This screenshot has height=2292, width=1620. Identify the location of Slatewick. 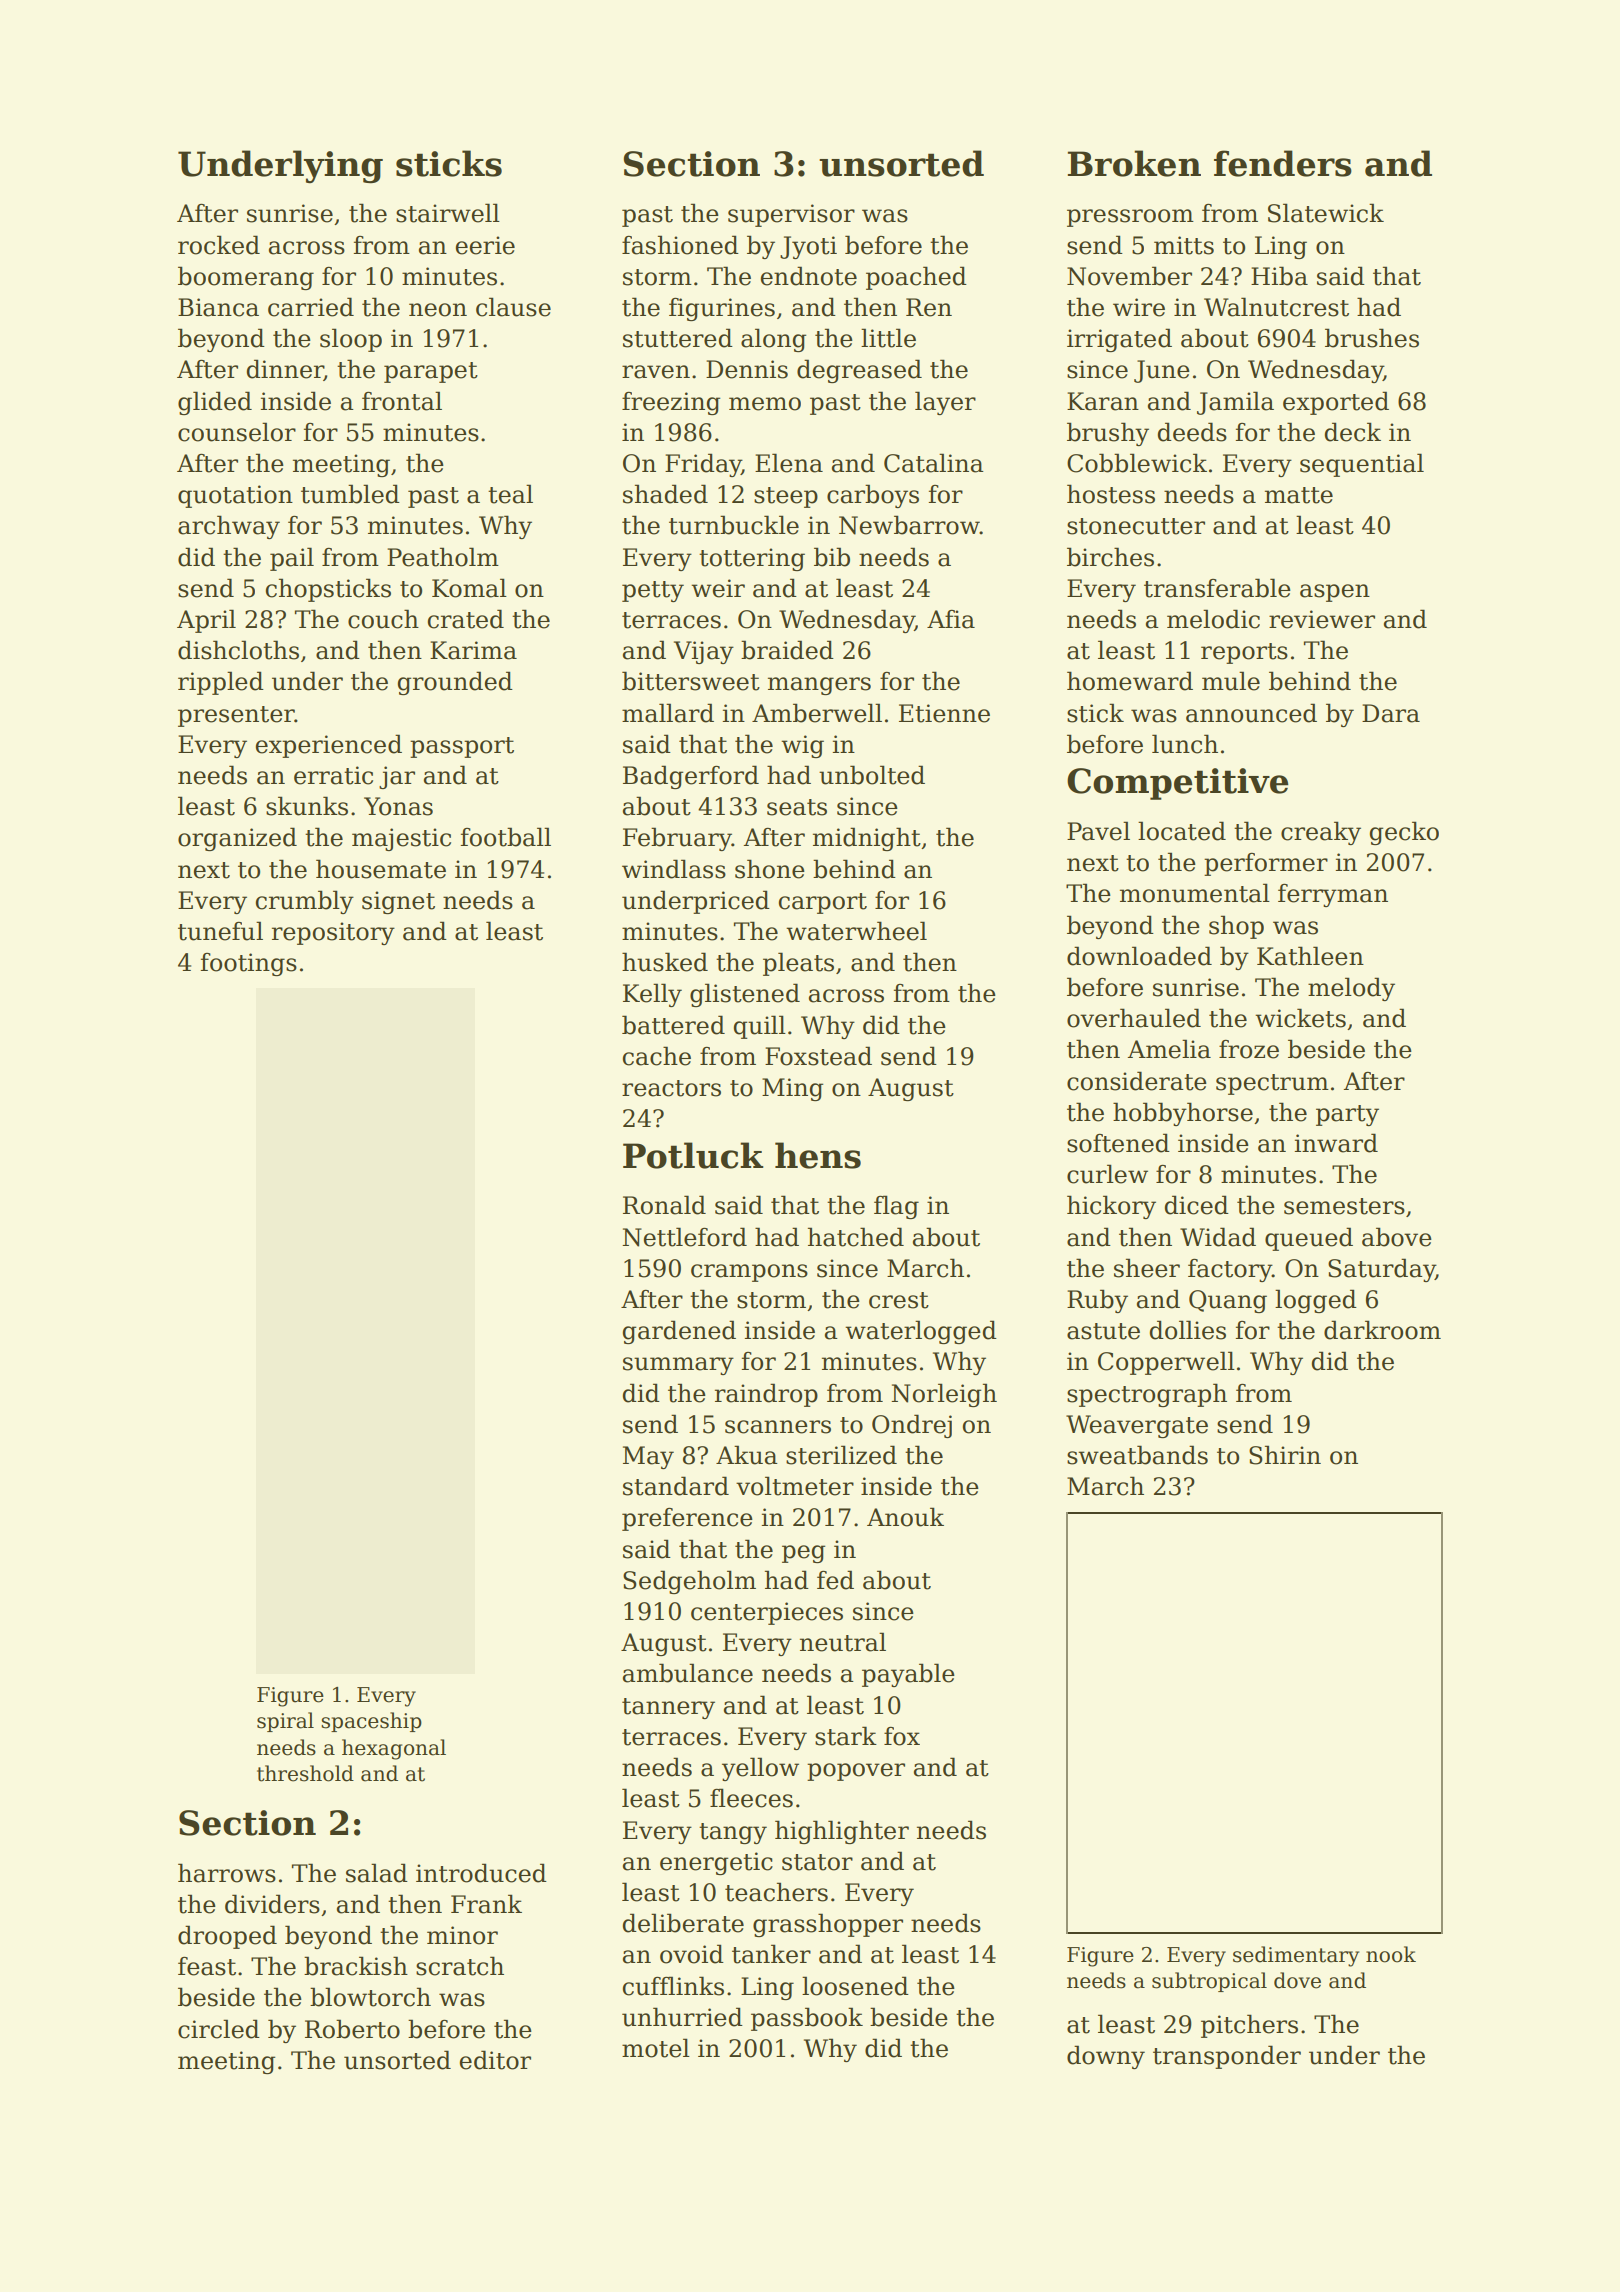
(1326, 213).
